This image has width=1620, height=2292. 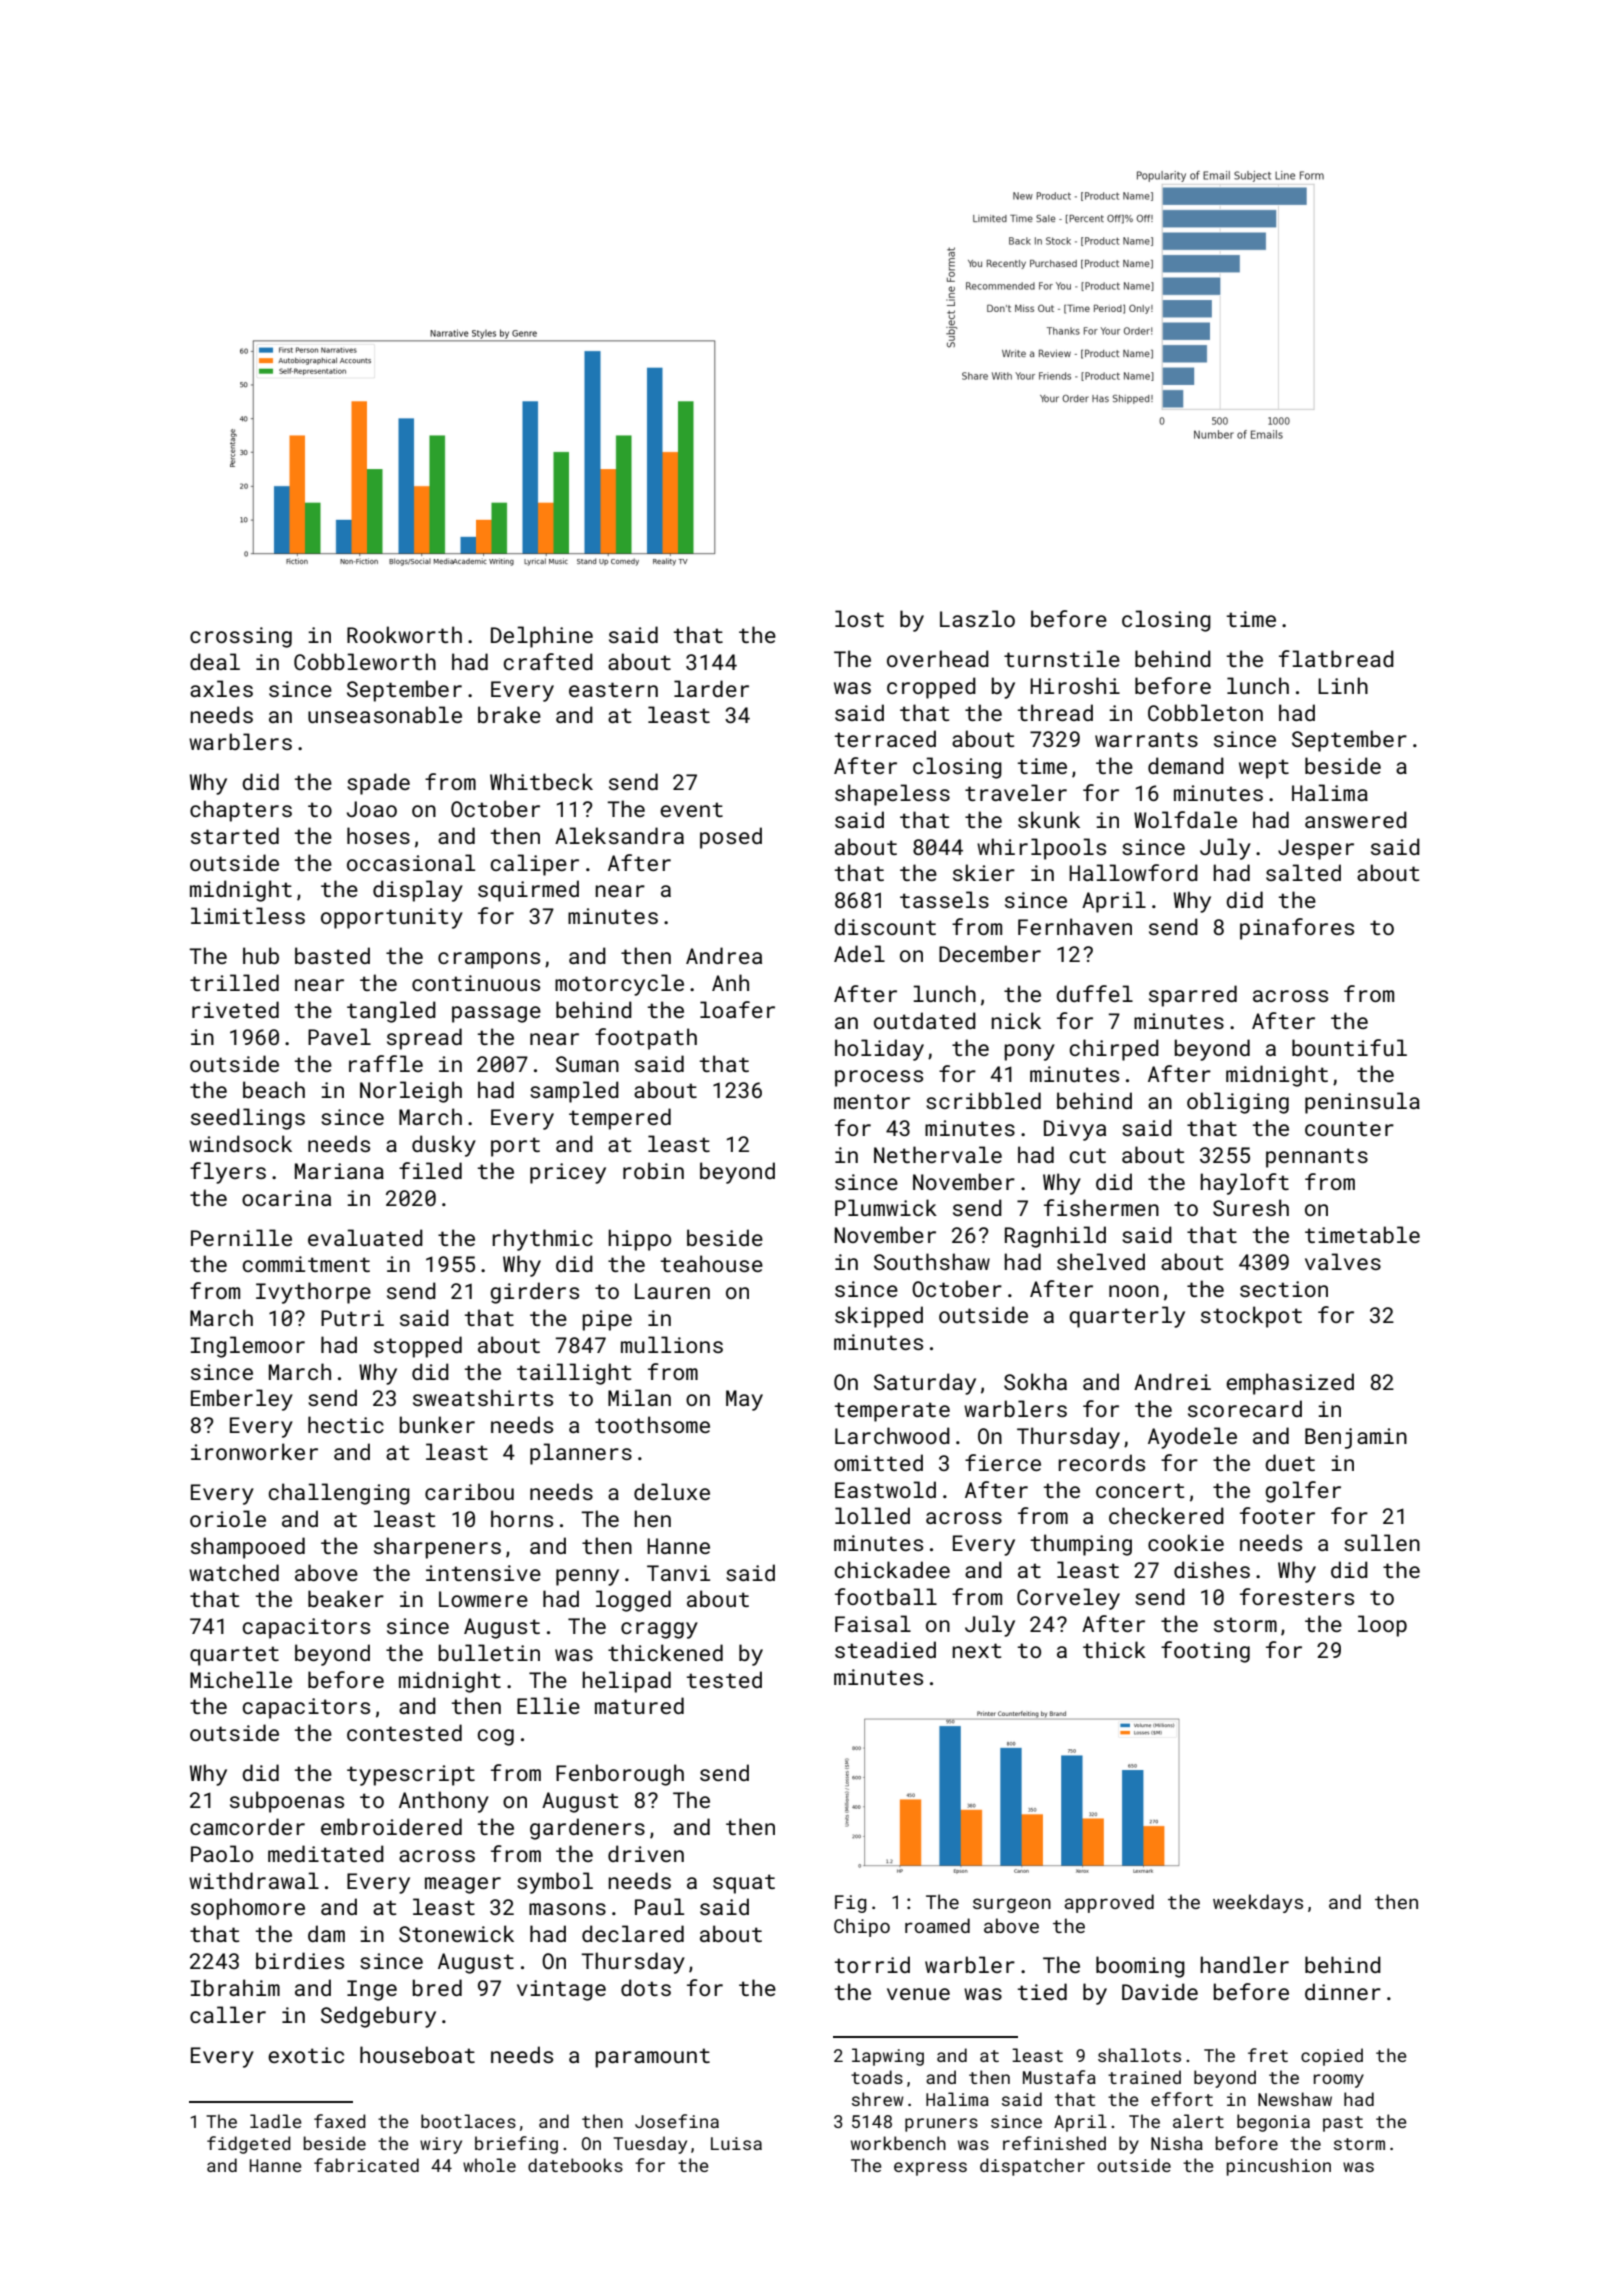 I want to click on bountiful, so click(x=1349, y=1047).
